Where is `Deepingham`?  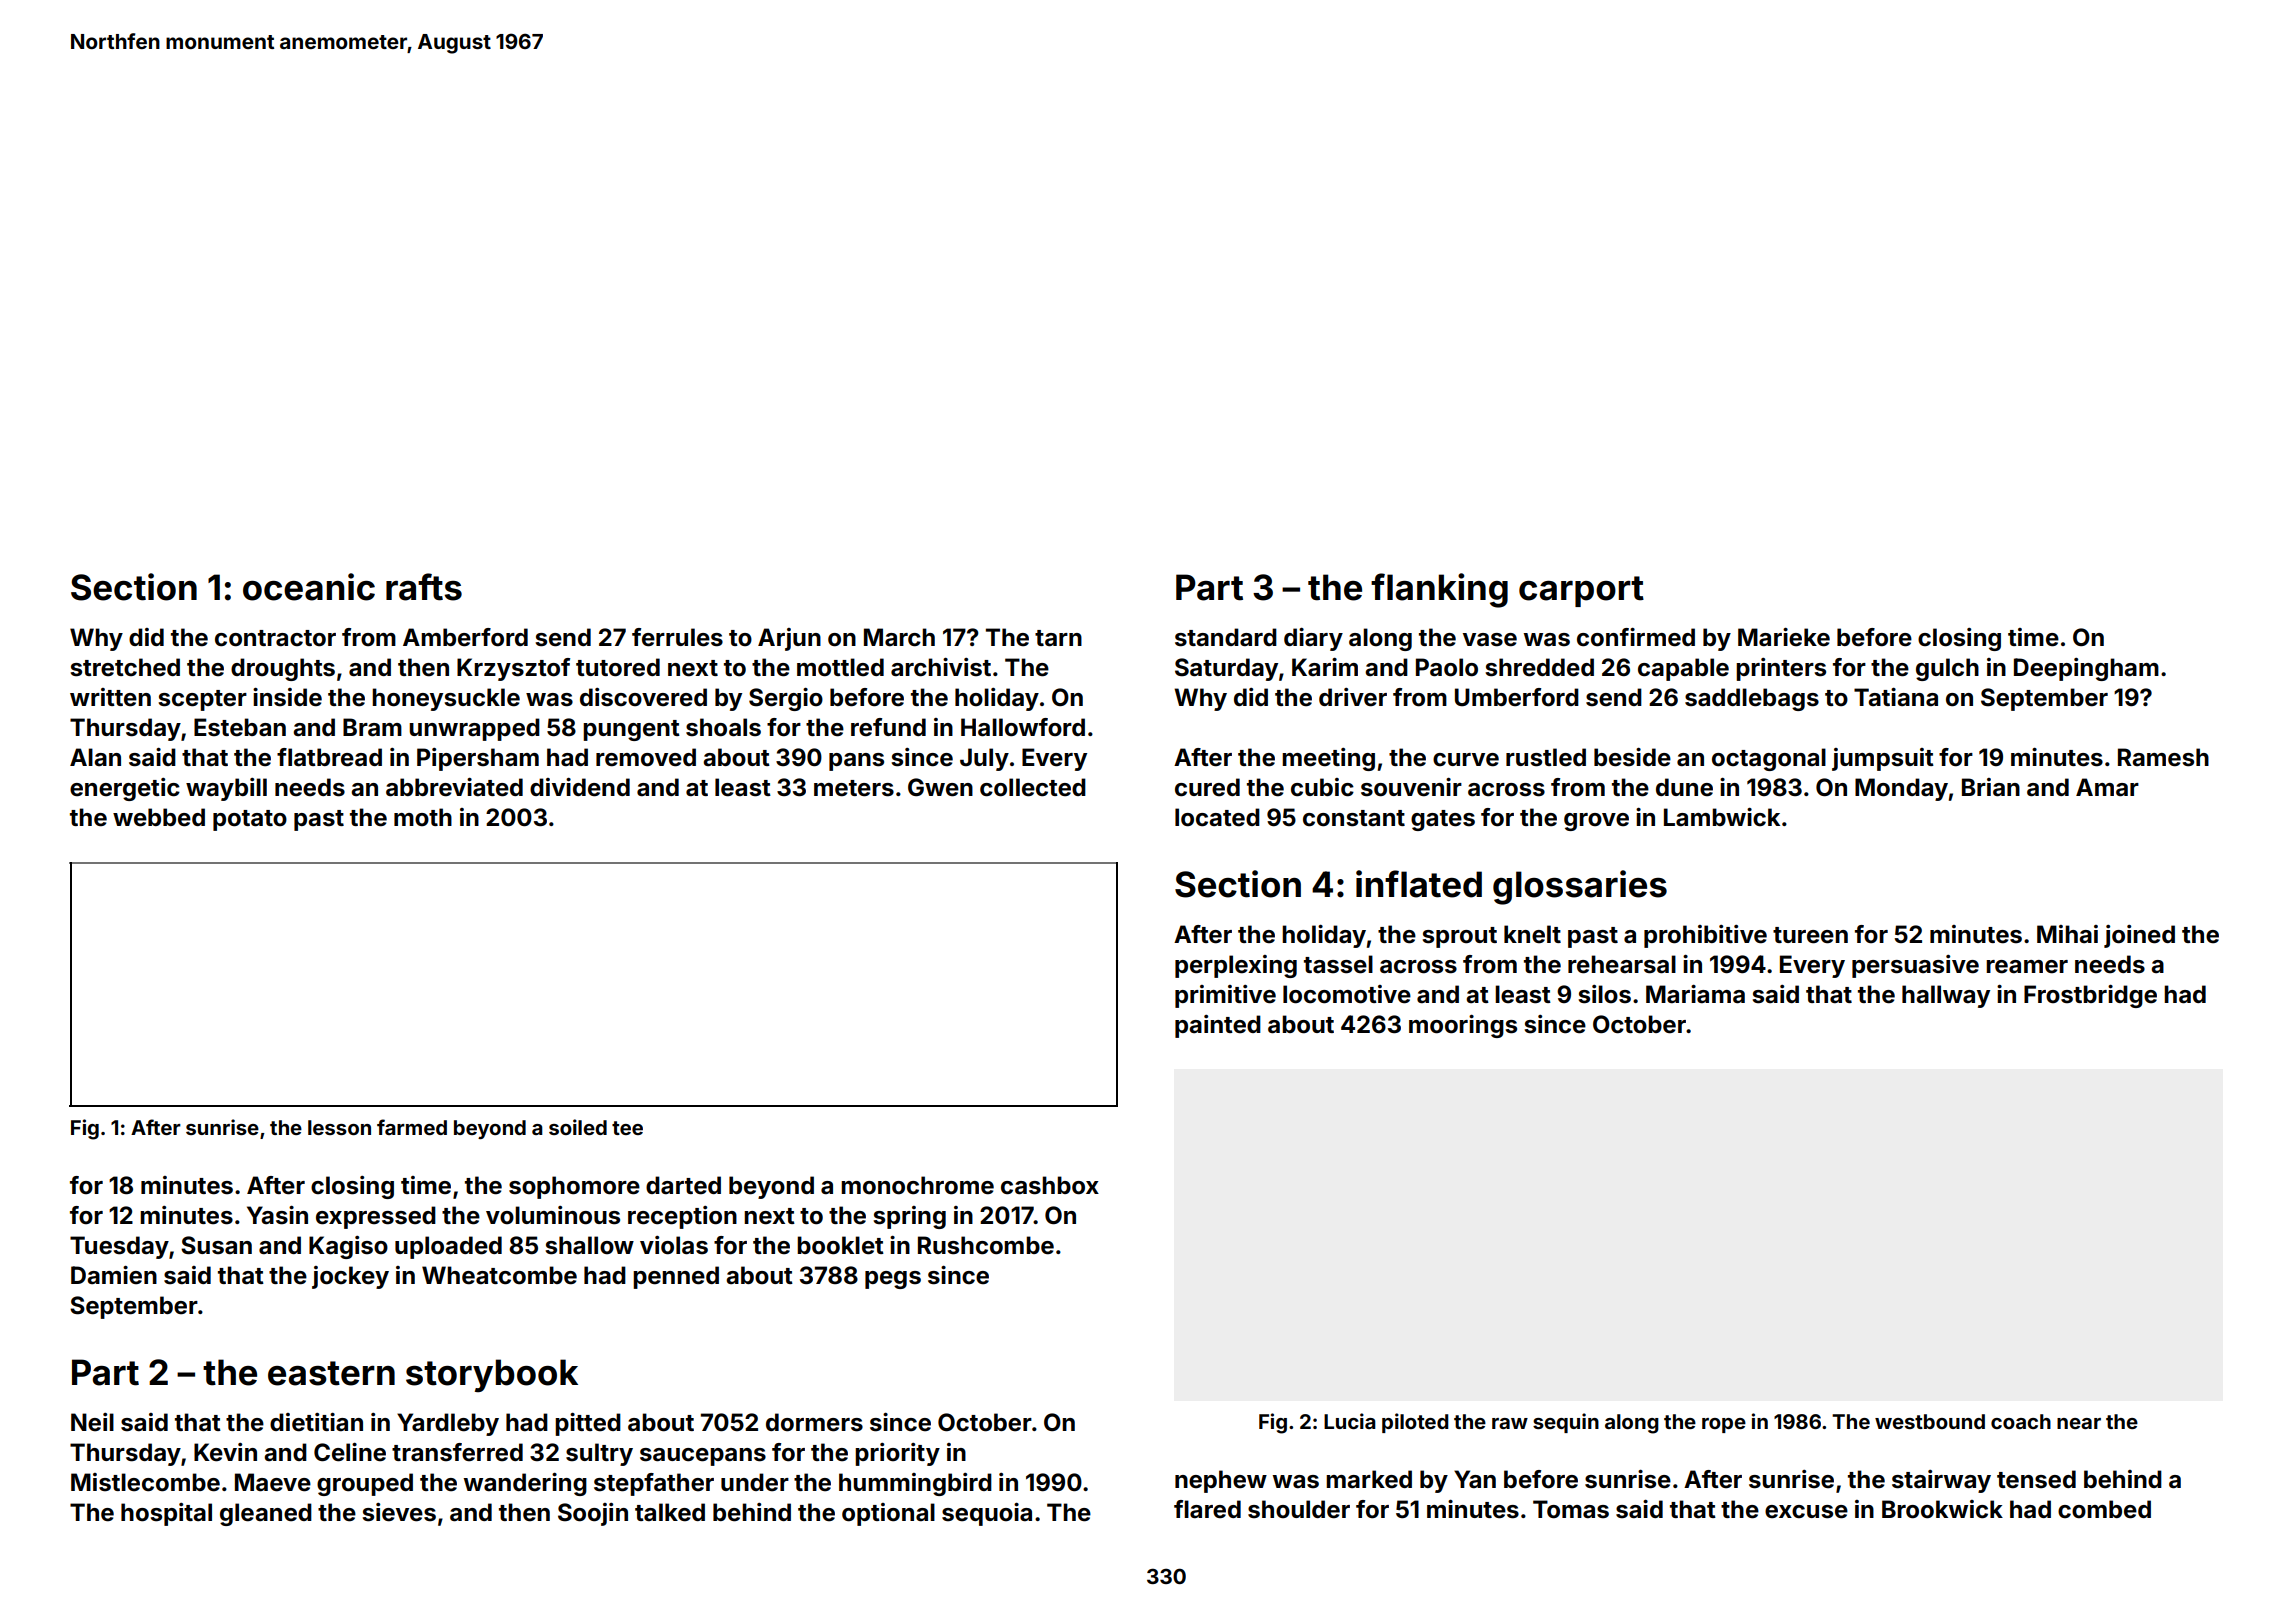
Deepingham is located at coordinates (2086, 669).
